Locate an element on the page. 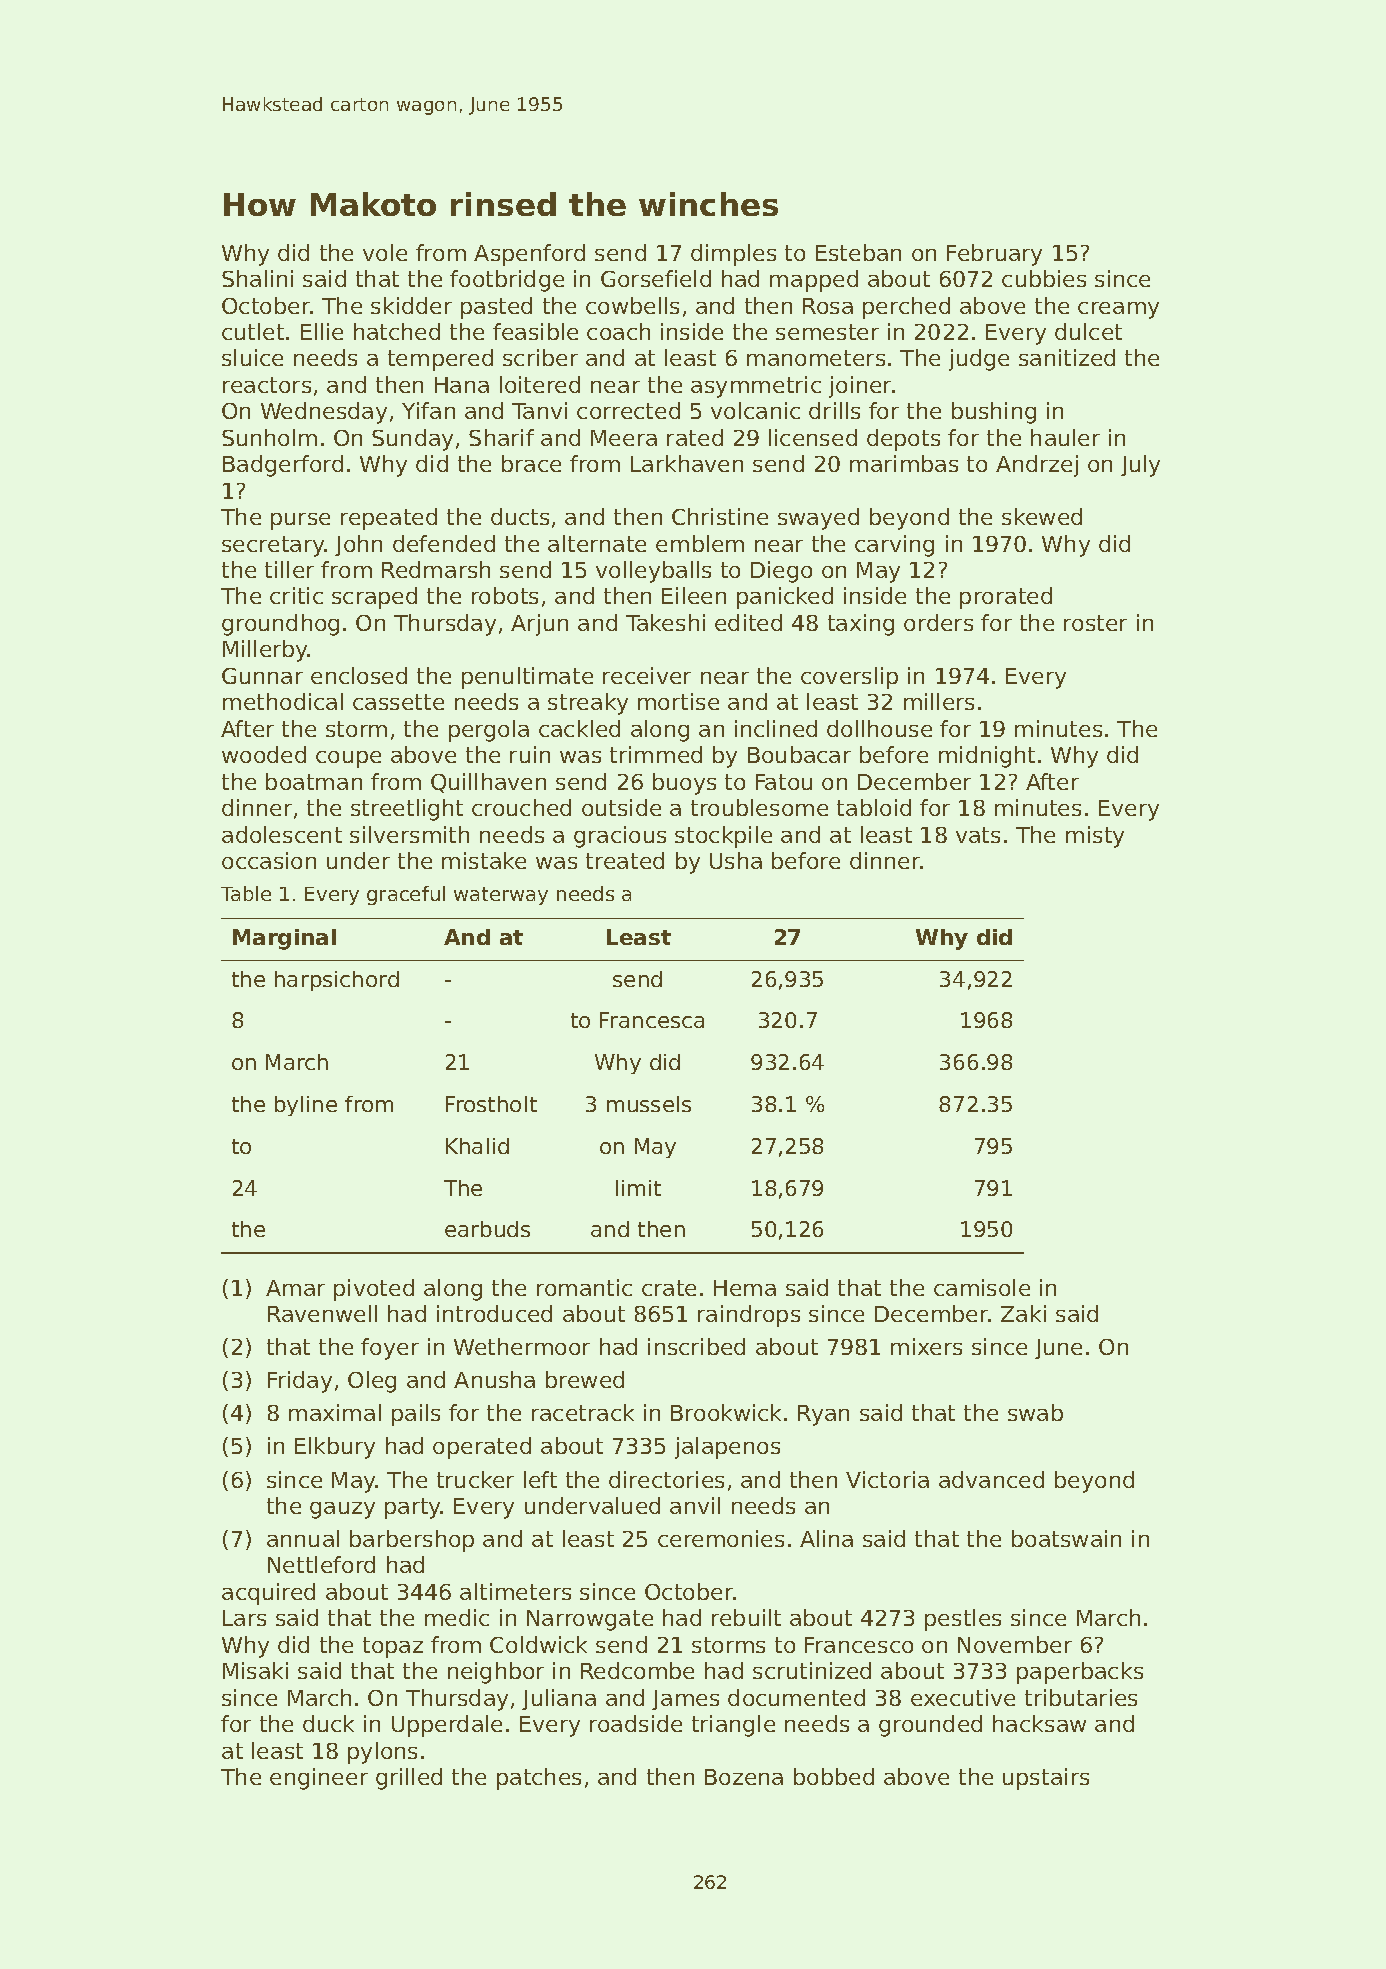 The height and width of the document is (1969, 1386). tabloid is located at coordinates (874, 807).
